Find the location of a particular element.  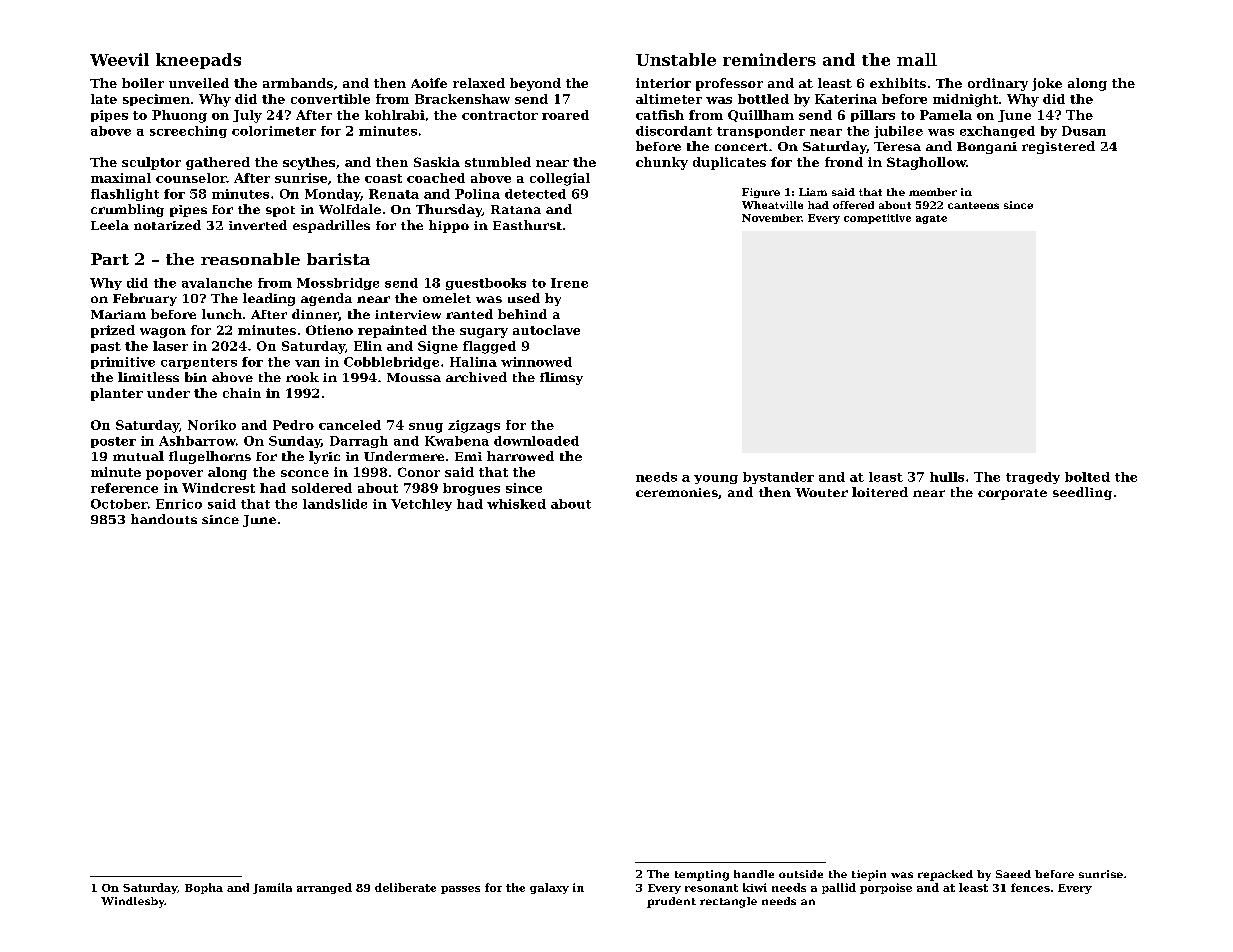

hulls is located at coordinates (947, 477).
